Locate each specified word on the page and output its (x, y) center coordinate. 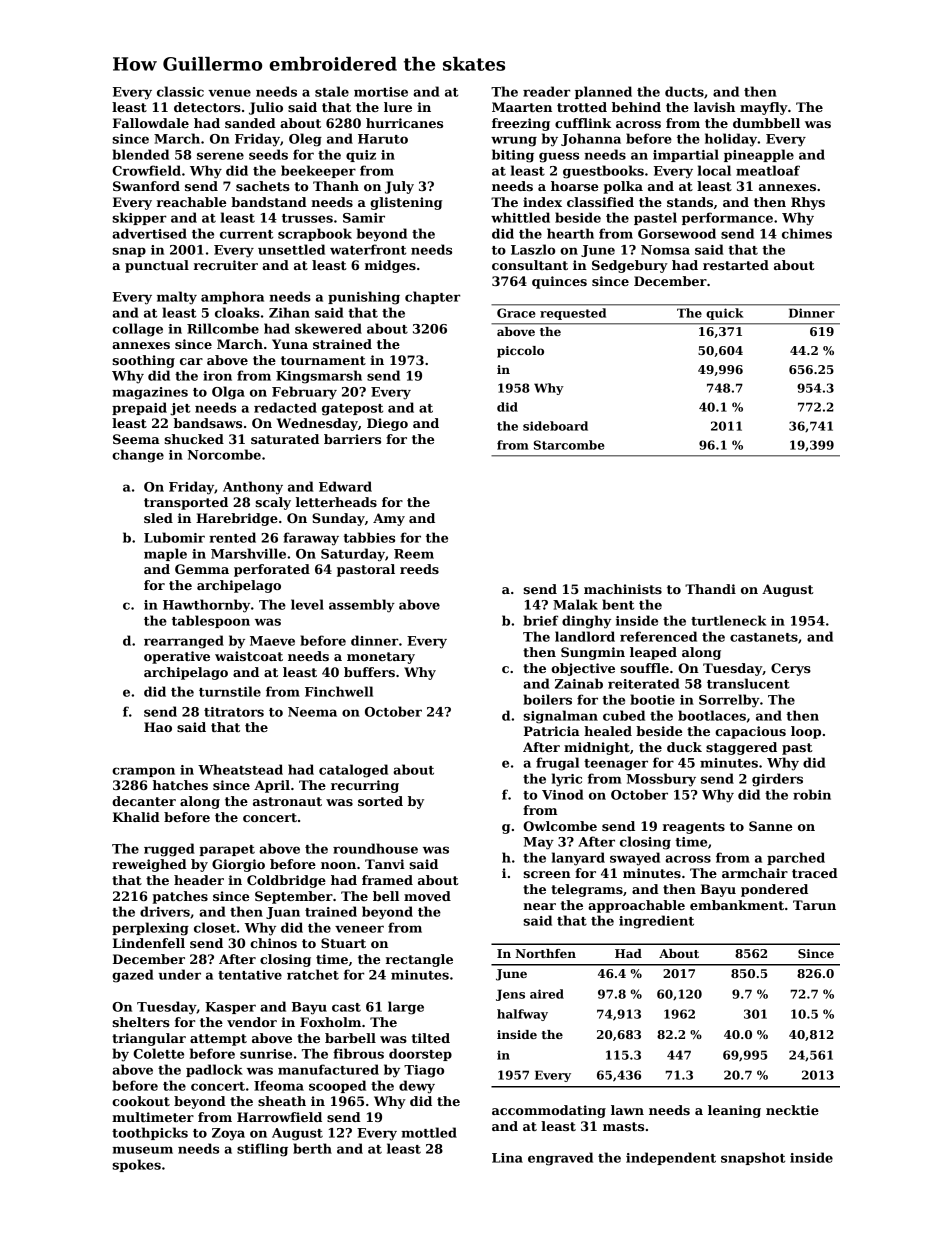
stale (332, 91)
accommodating (549, 1111)
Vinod (563, 794)
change (138, 456)
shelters (141, 1022)
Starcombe (569, 445)
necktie (792, 1110)
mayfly (764, 108)
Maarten (522, 107)
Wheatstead (240, 769)
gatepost (352, 410)
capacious (750, 732)
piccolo (520, 352)
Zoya (228, 1134)
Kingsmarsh (319, 377)
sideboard (555, 426)
